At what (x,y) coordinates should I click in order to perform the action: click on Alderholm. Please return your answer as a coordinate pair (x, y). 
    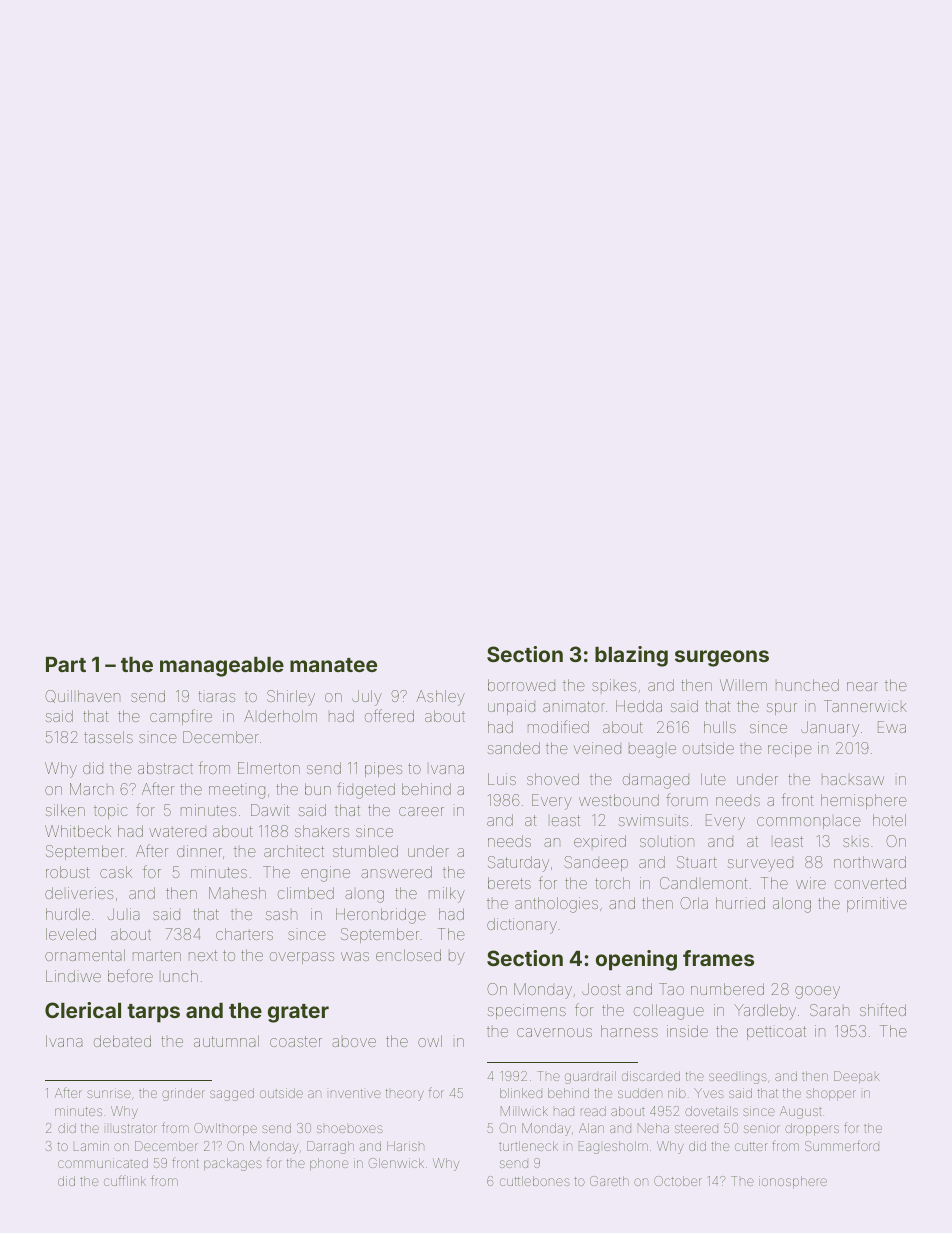
    Looking at the image, I should click on (280, 716).
